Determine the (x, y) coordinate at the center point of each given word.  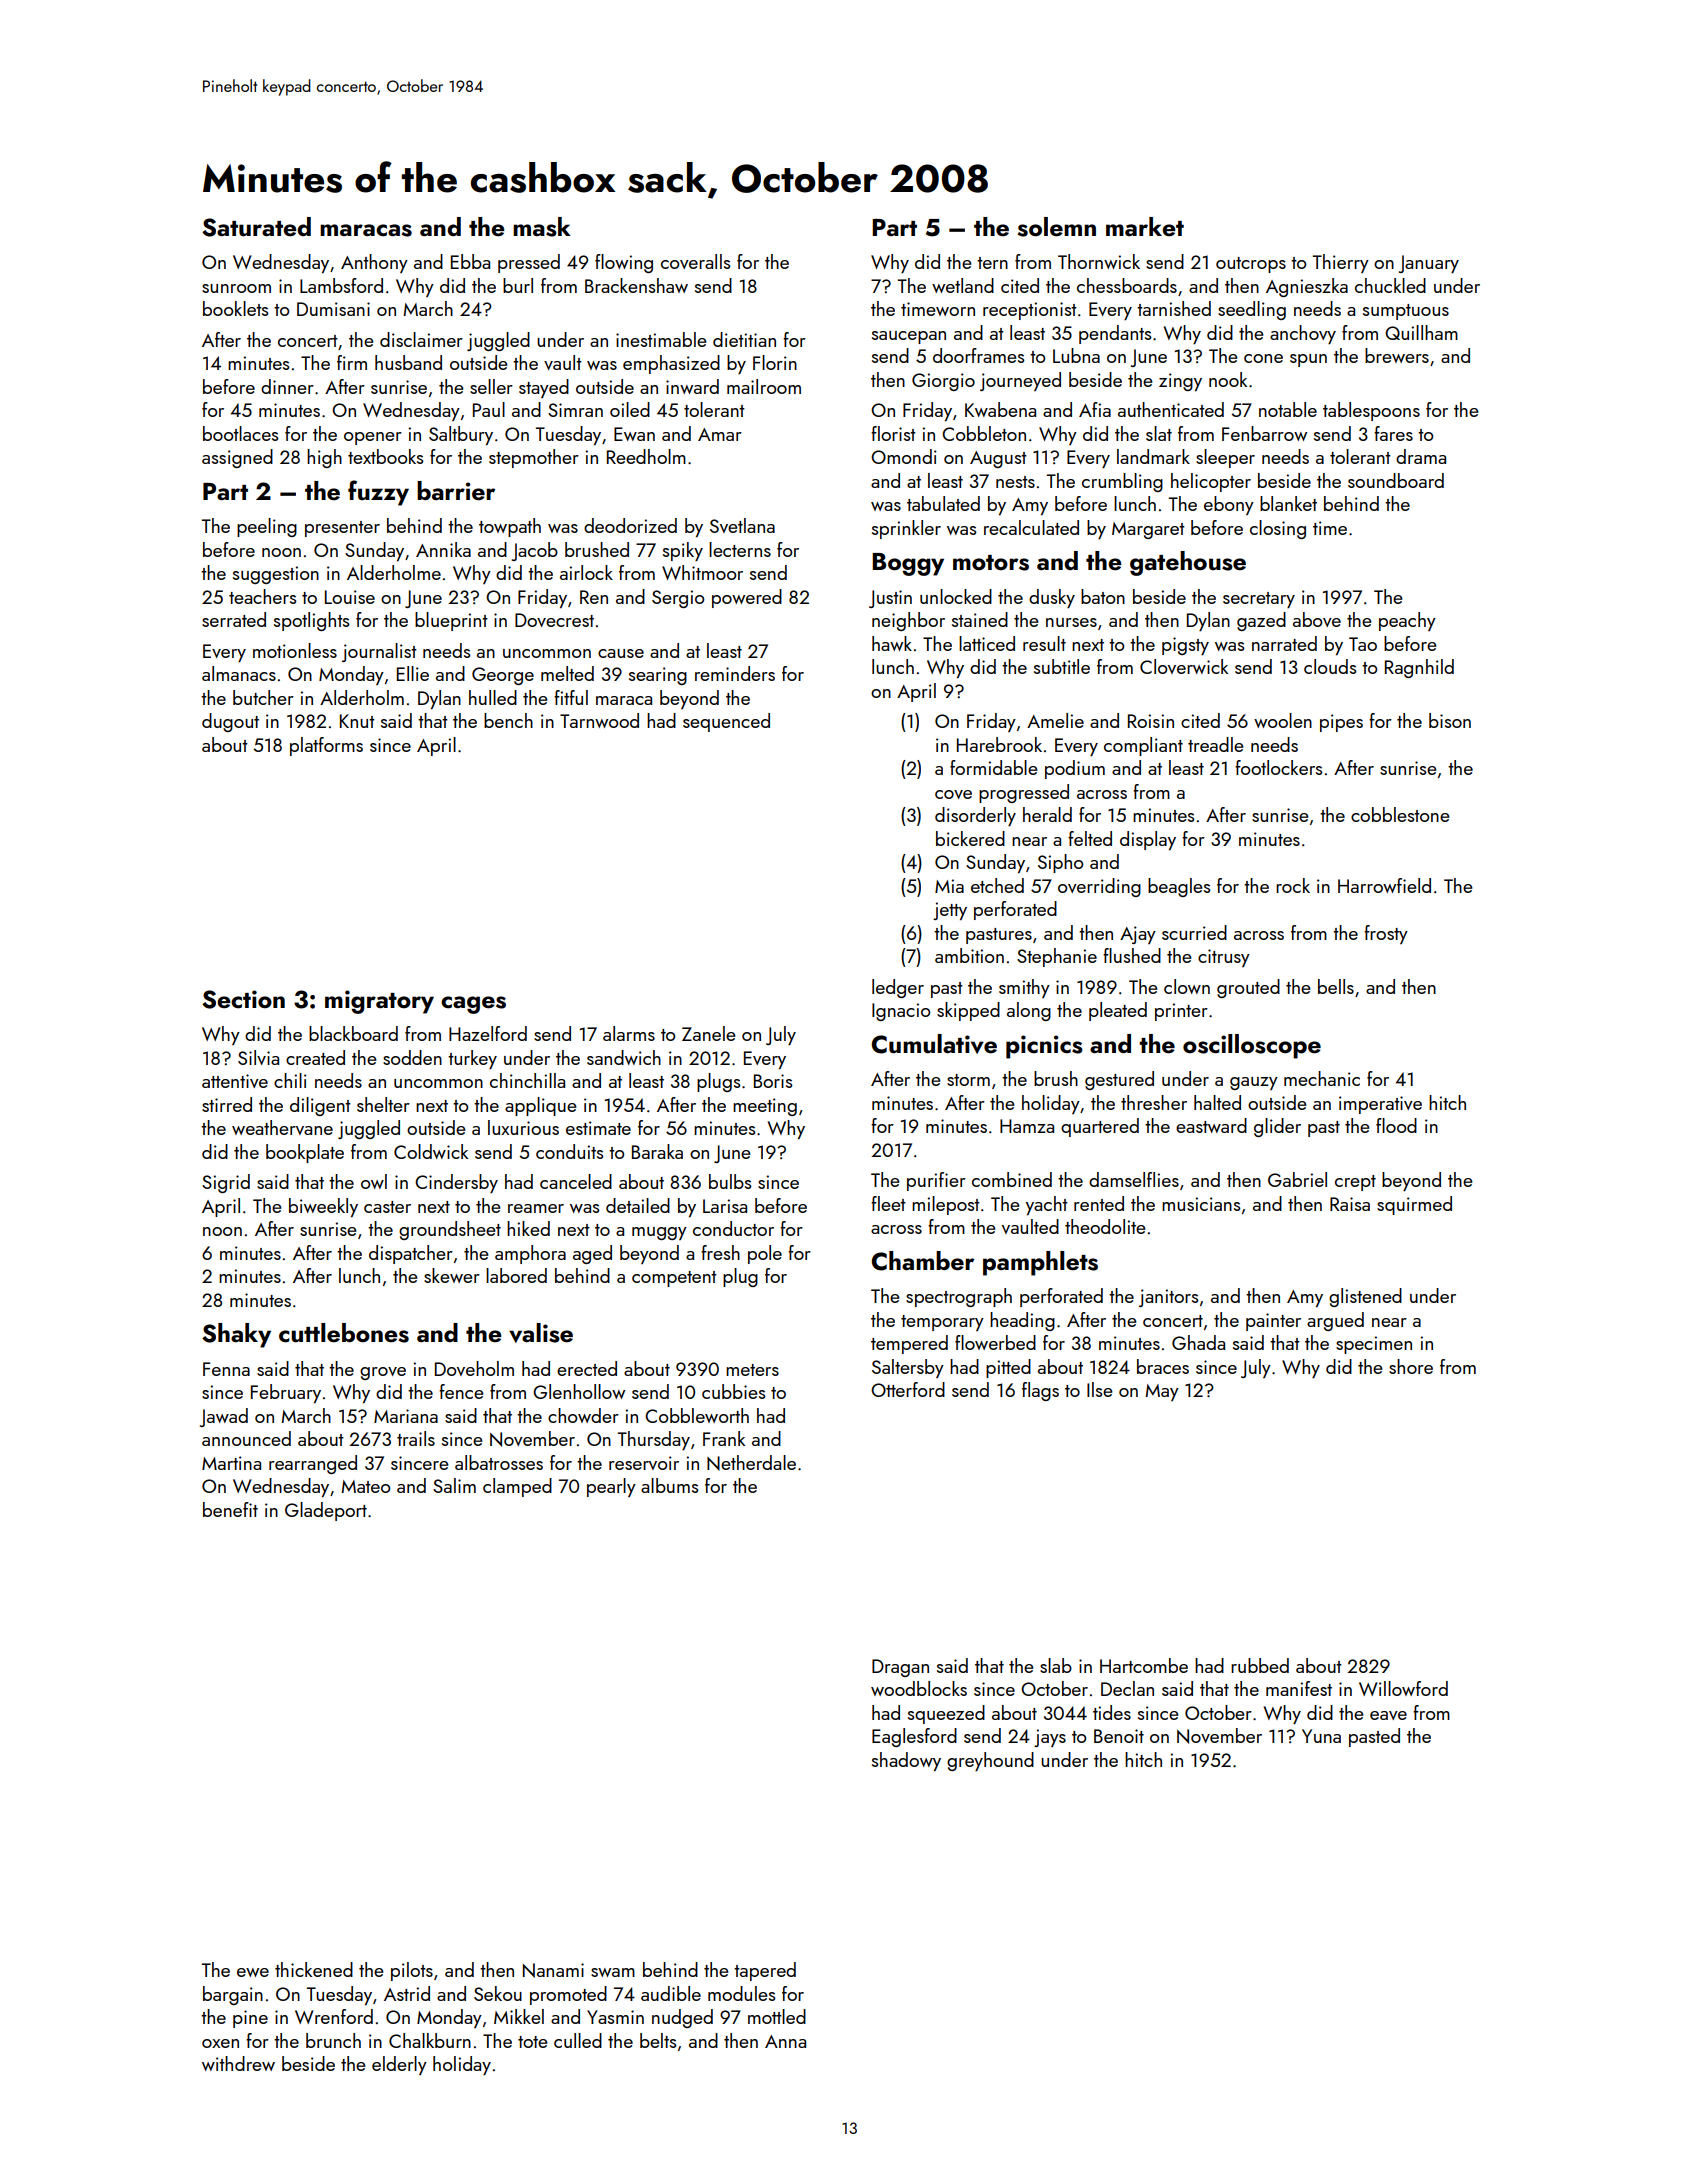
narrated (1284, 643)
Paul (489, 409)
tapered (765, 1971)
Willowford (1403, 1688)
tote (533, 2042)
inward (692, 386)
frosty (1386, 934)
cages (473, 1005)
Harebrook (999, 744)
